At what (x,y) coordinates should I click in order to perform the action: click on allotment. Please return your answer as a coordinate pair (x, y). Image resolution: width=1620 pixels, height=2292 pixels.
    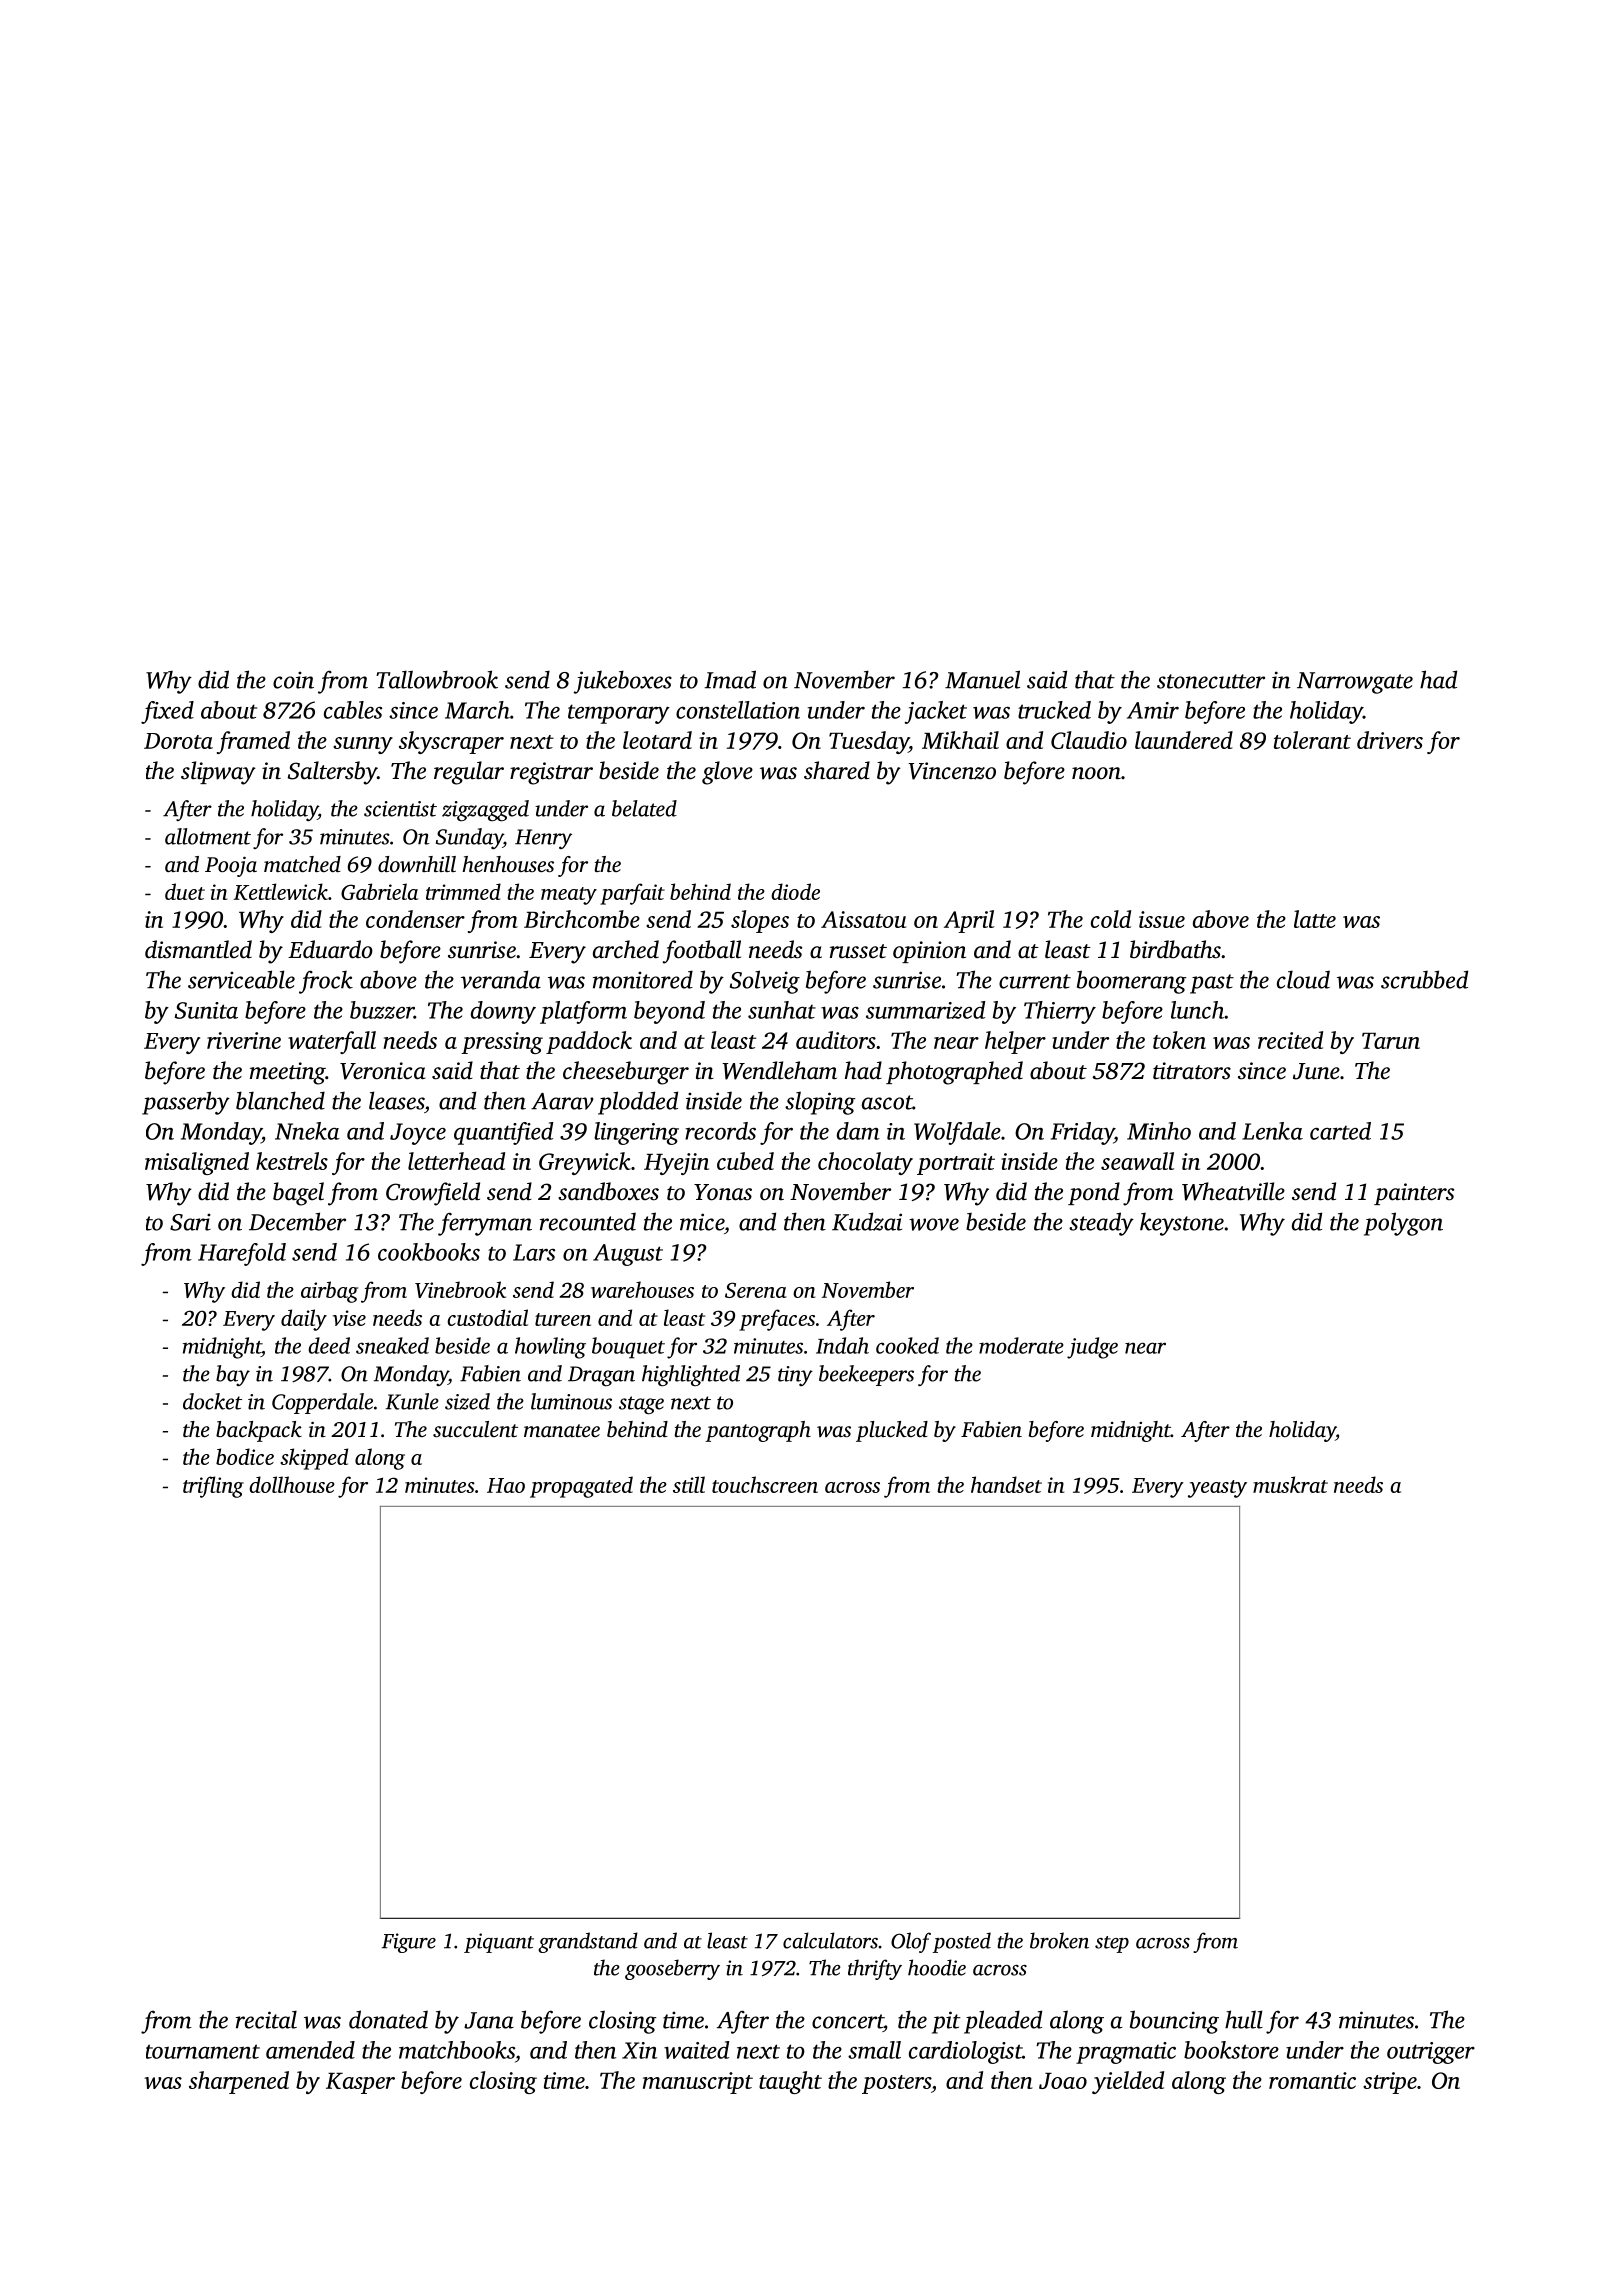
    Looking at the image, I should click on (208, 836).
